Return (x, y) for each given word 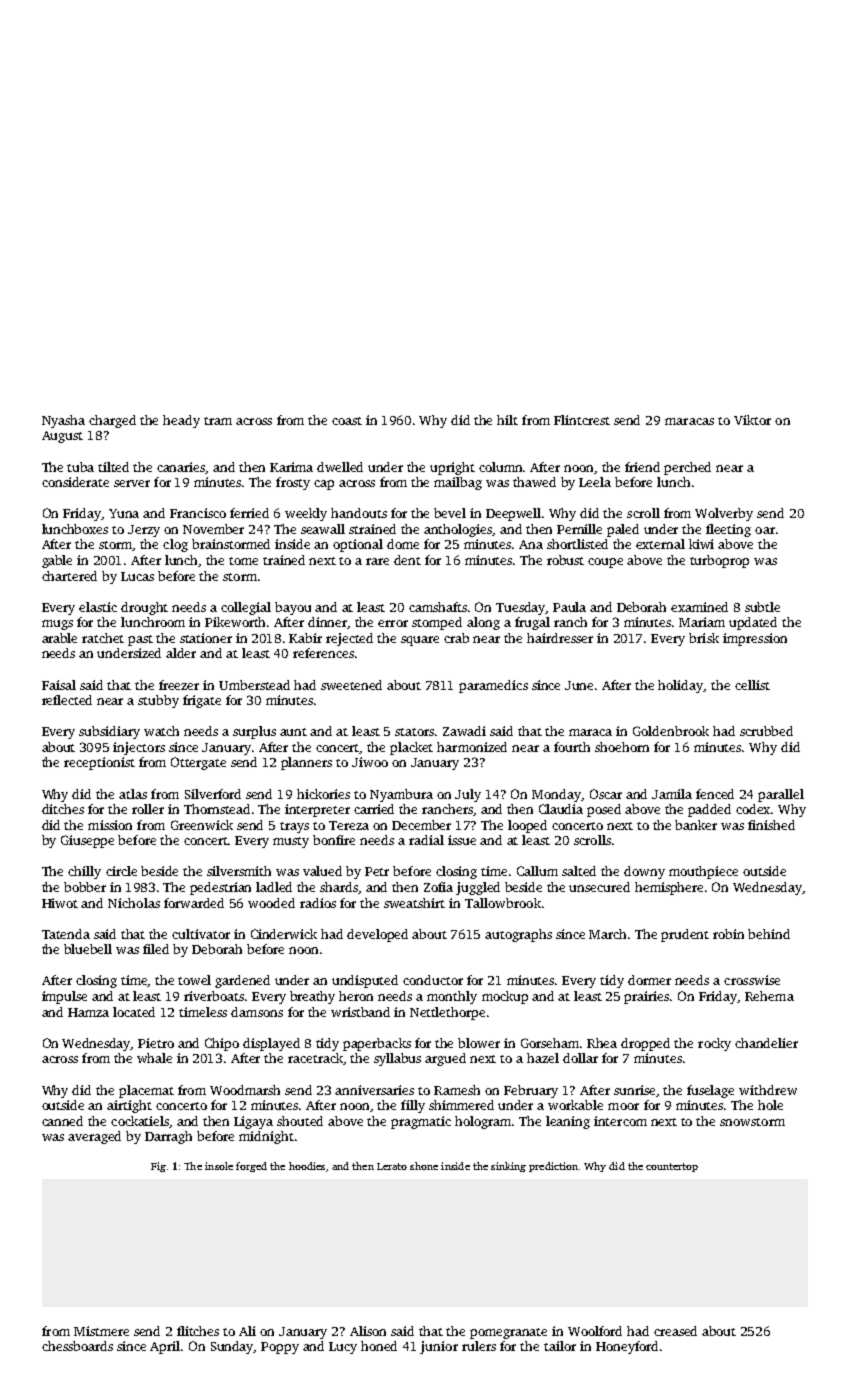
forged (251, 1167)
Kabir (305, 638)
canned (62, 1121)
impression (755, 639)
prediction (553, 1167)
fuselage (710, 1091)
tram (218, 421)
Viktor (752, 420)
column (501, 467)
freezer (179, 685)
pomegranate (508, 1333)
